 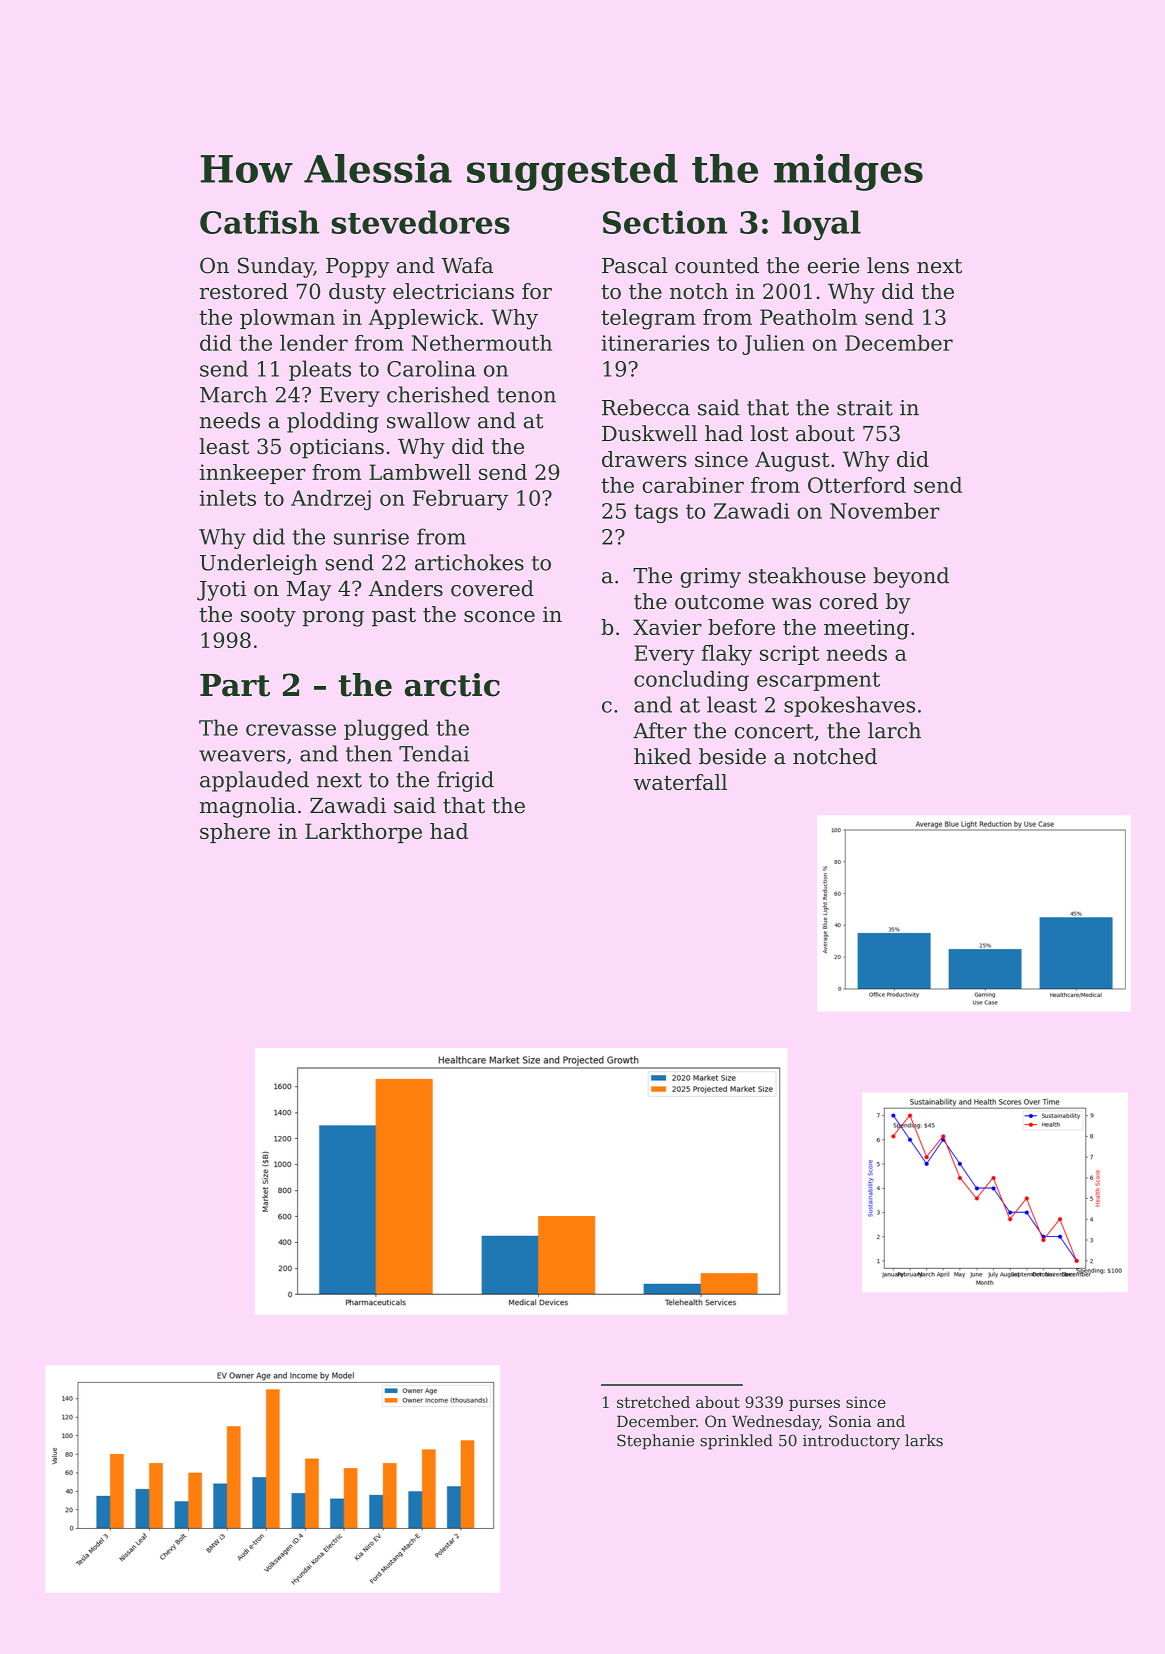 I want to click on pleats, so click(x=320, y=370).
